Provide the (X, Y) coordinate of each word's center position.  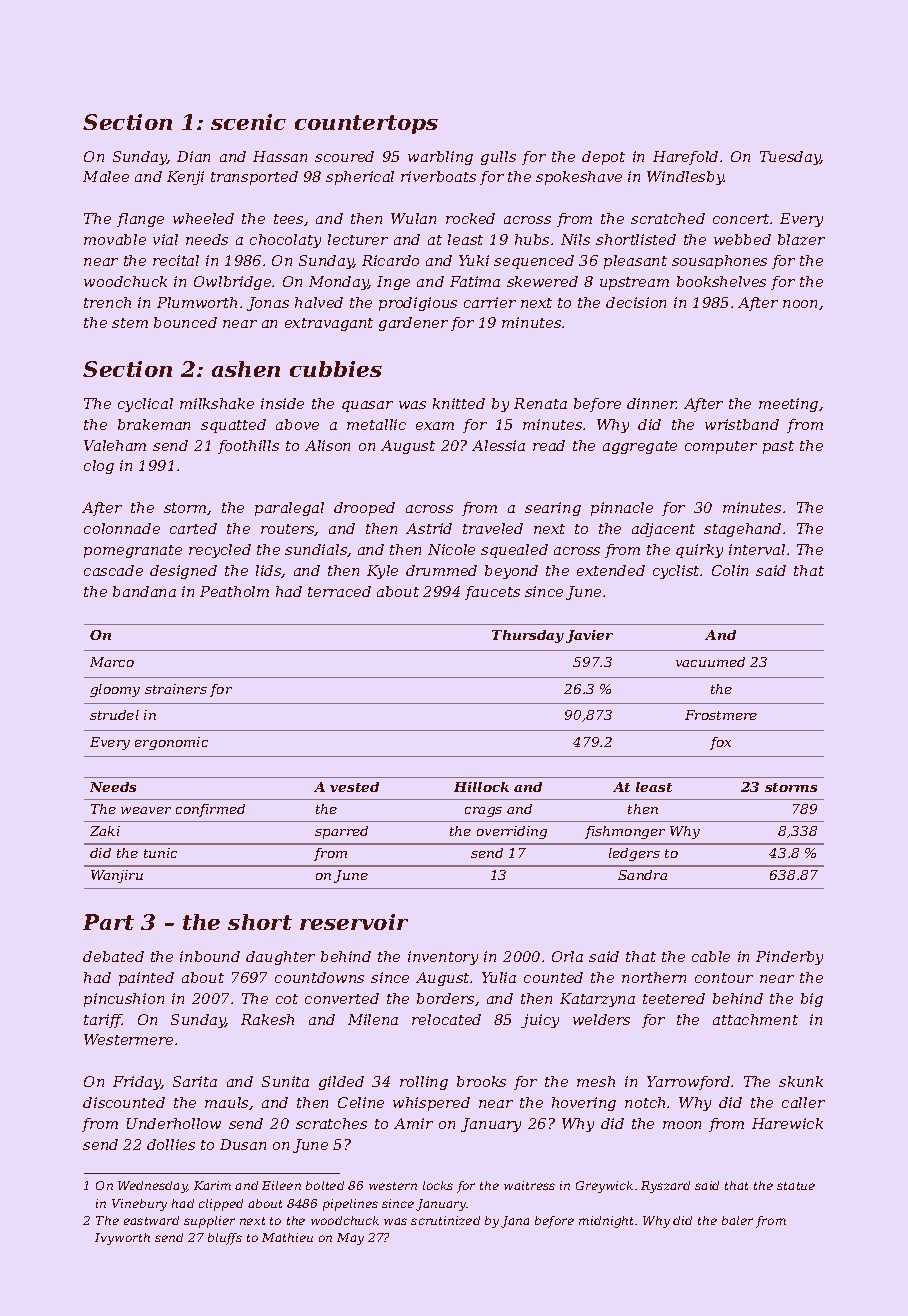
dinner (652, 403)
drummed (441, 570)
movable (115, 239)
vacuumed (710, 662)
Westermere (128, 1039)
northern (654, 977)
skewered (542, 281)
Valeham (115, 445)
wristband (742, 424)
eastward (151, 1220)
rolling (424, 1083)
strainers (176, 689)
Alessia (498, 445)
